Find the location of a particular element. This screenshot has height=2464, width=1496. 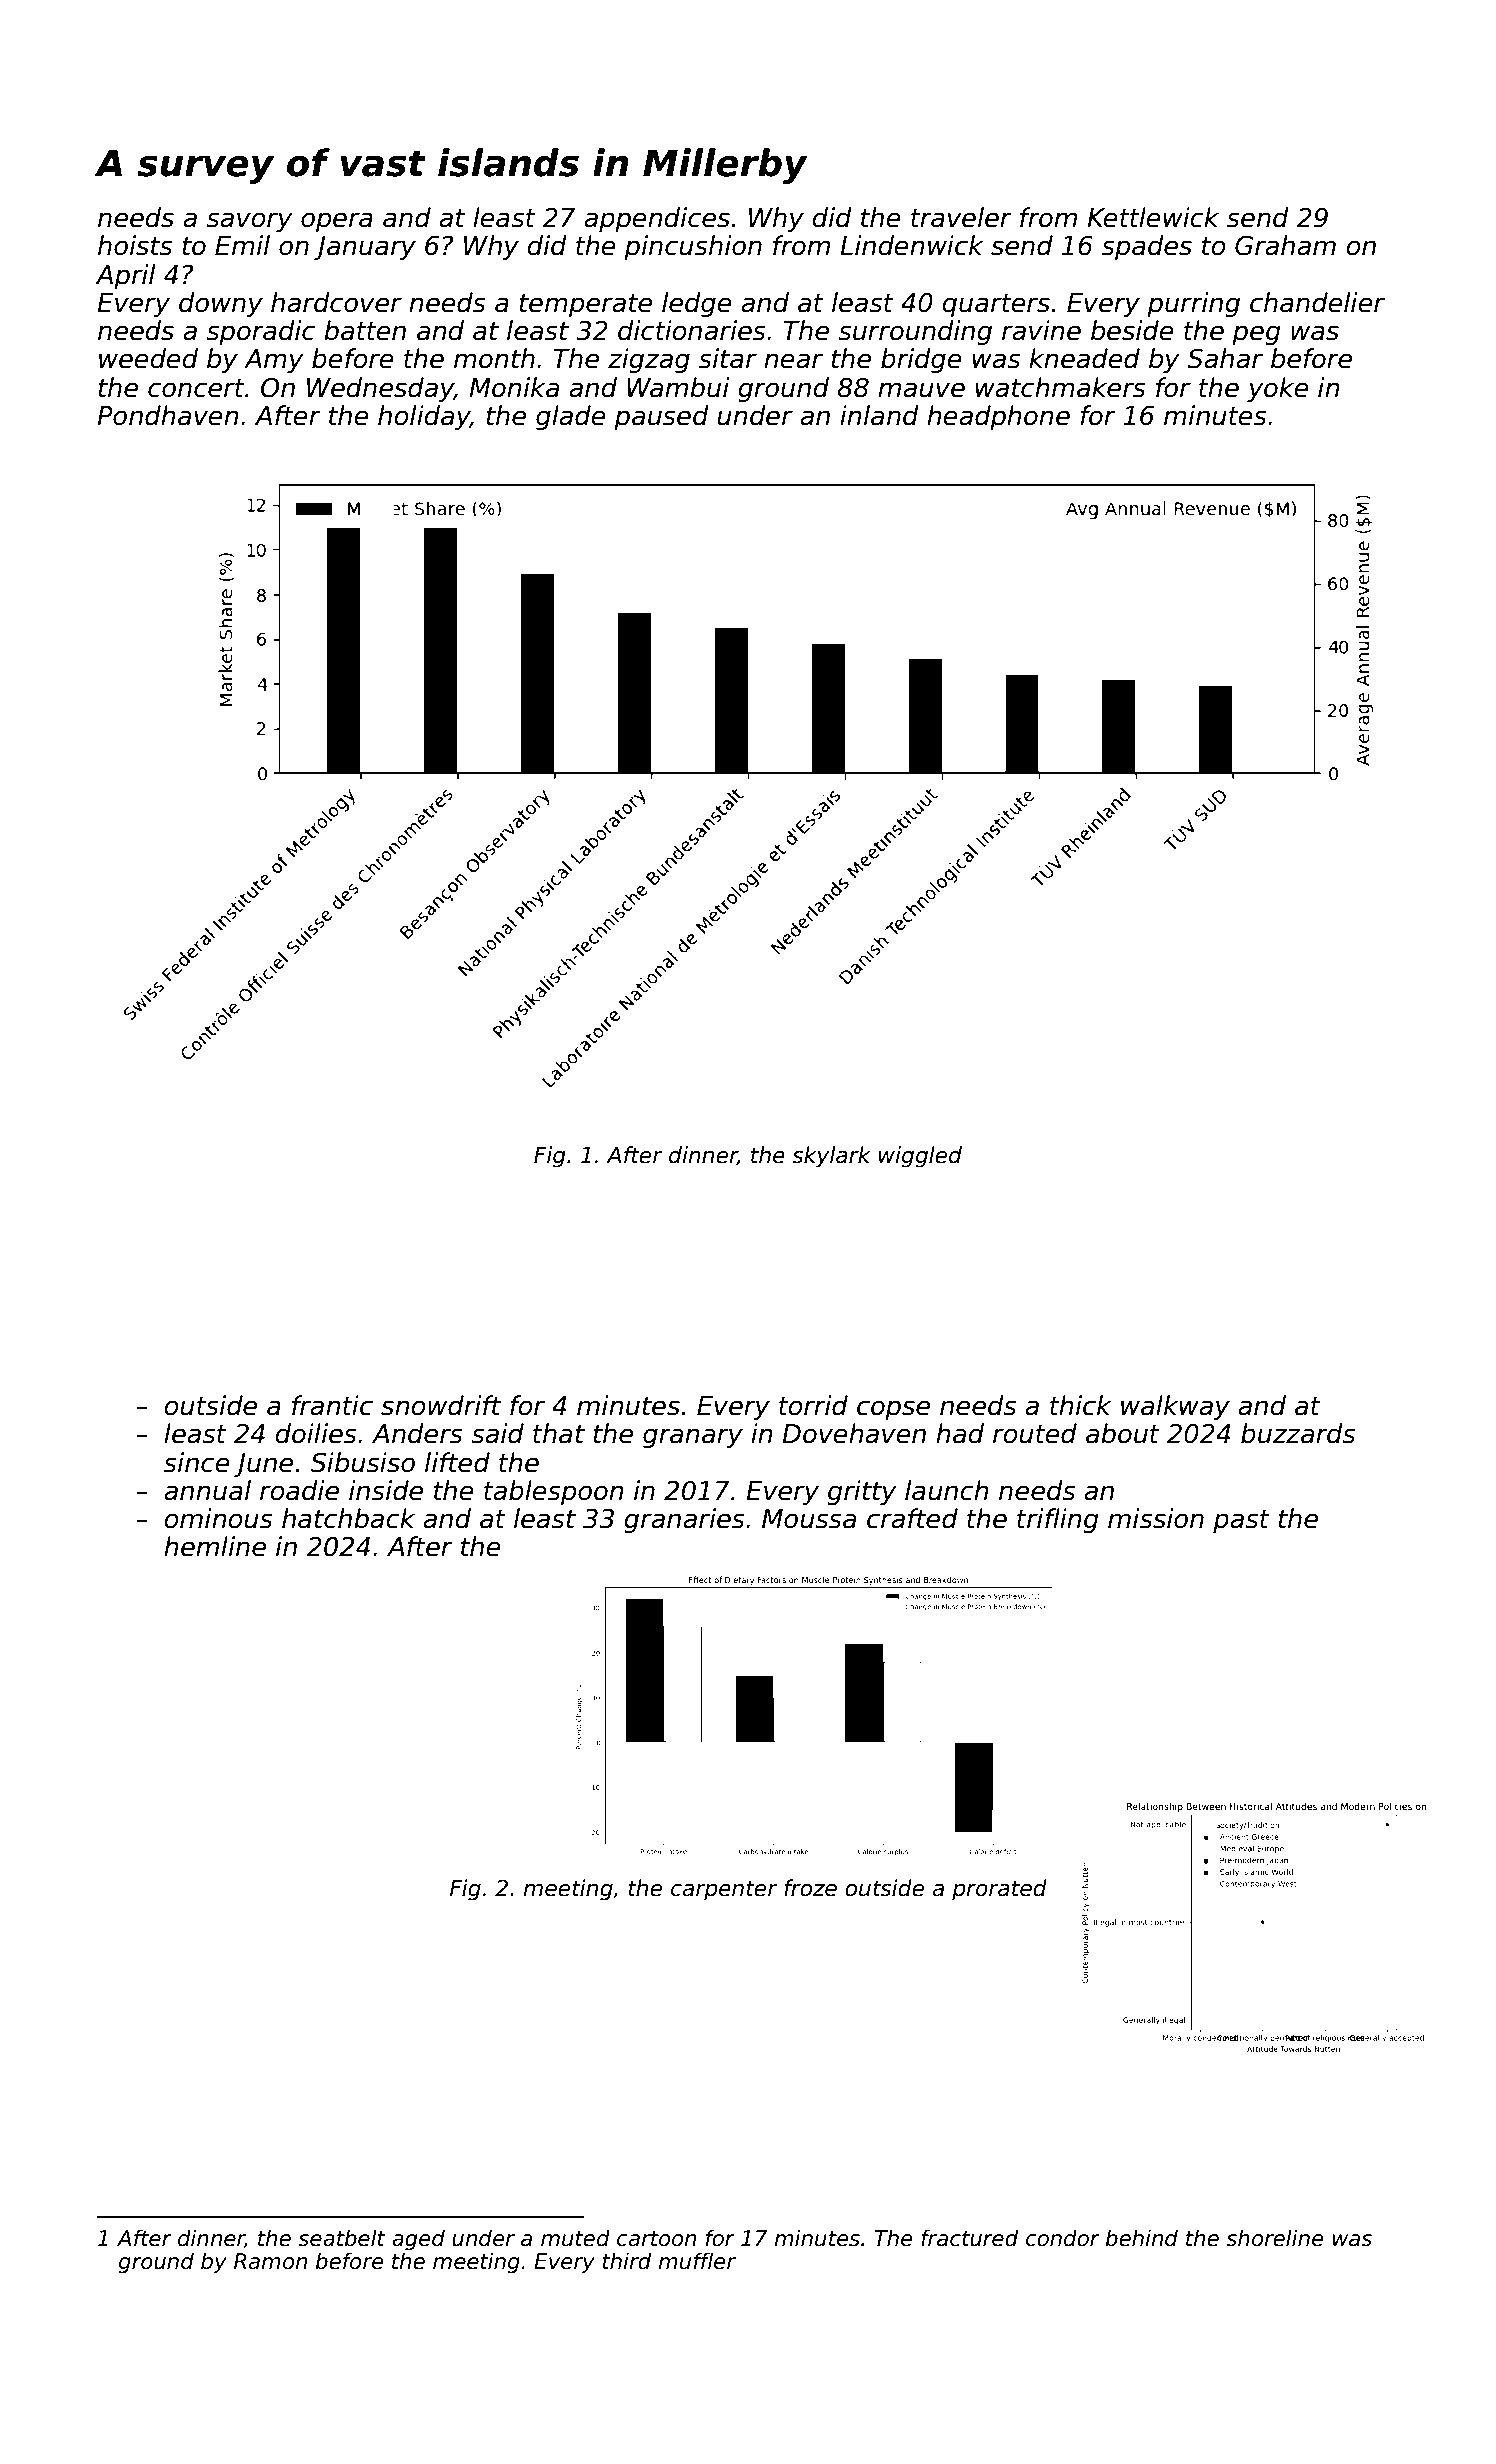

appendices is located at coordinates (657, 219).
